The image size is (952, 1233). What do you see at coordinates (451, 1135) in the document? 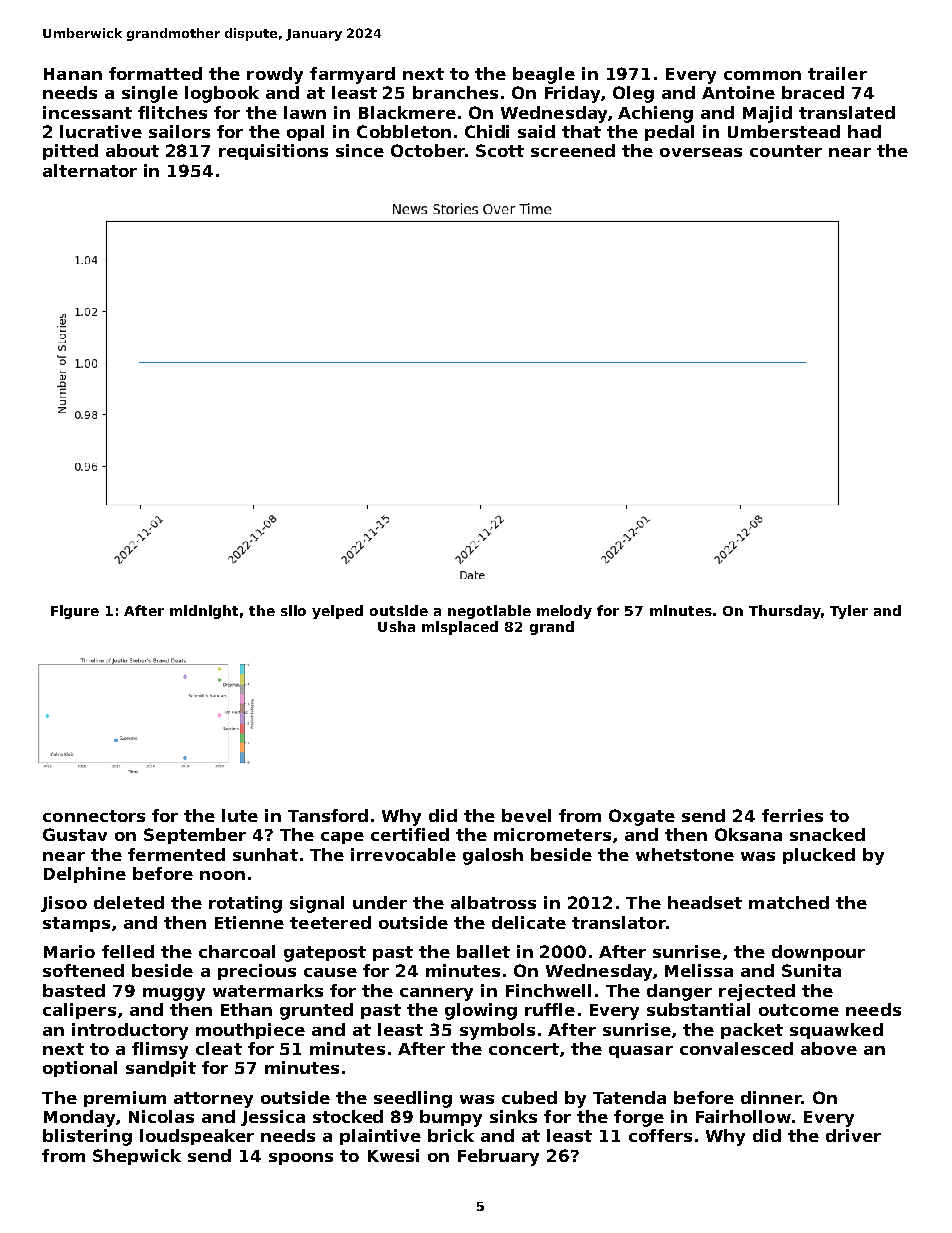
I see `brick` at bounding box center [451, 1135].
